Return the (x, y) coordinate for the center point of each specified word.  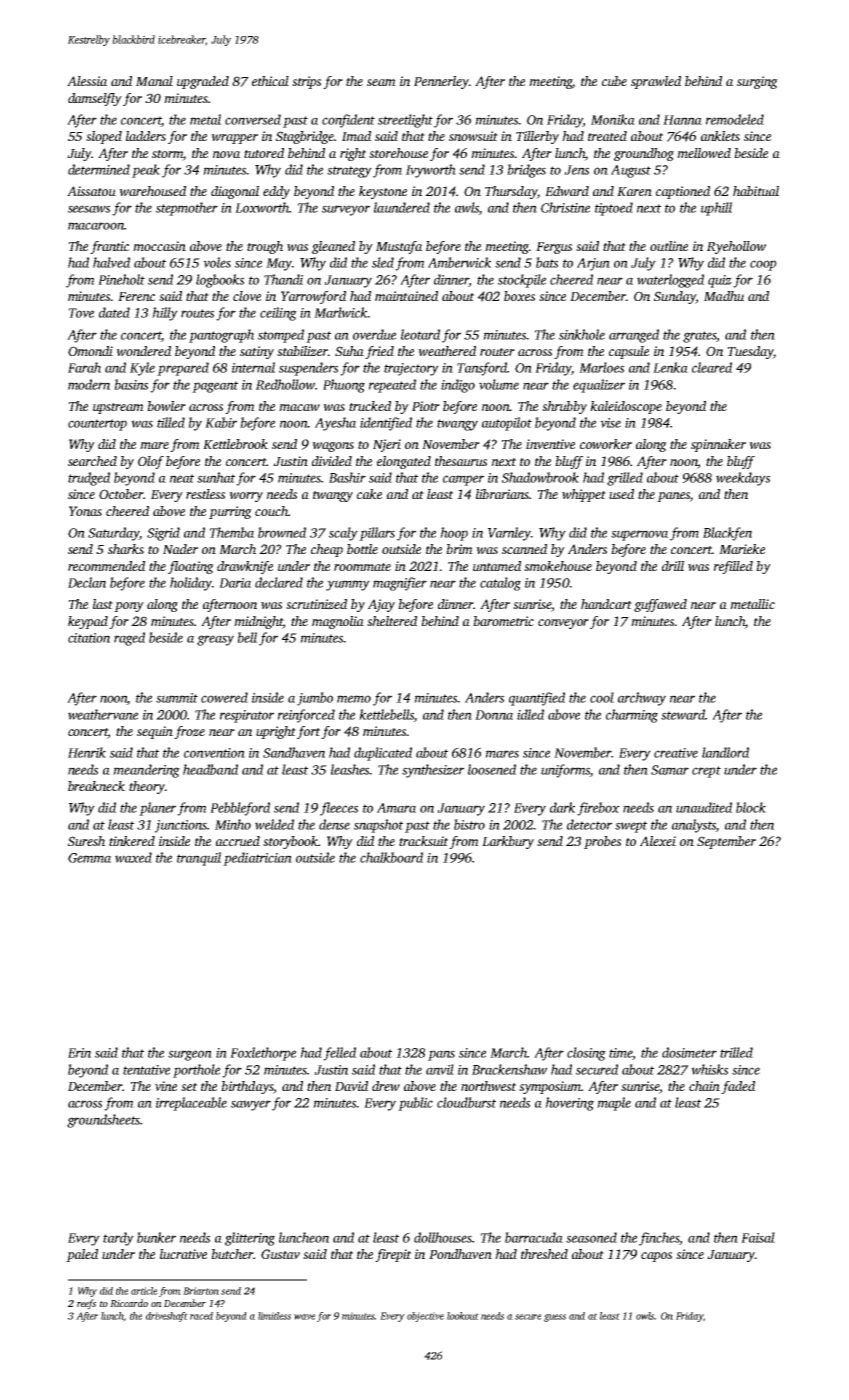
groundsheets (103, 1121)
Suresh (86, 841)
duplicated (383, 754)
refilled (733, 567)
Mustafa (399, 247)
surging (757, 82)
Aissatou (91, 191)
